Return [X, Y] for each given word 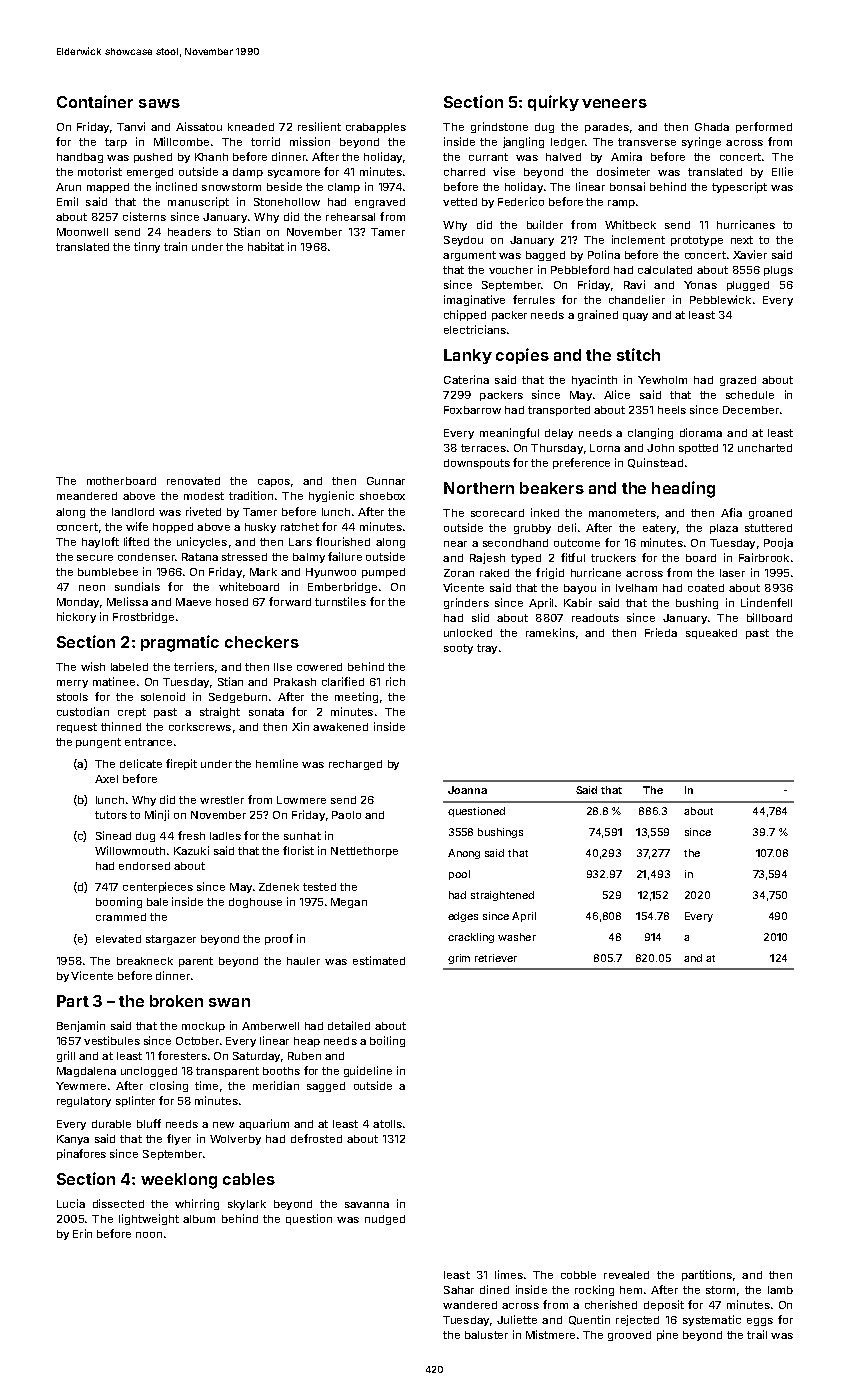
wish [93, 666]
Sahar [459, 1290]
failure [345, 556]
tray [487, 649]
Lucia [71, 1203]
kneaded [251, 127]
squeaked [711, 634]
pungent [98, 743]
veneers [614, 103]
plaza [724, 529]
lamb [780, 1290]
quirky [553, 103]
